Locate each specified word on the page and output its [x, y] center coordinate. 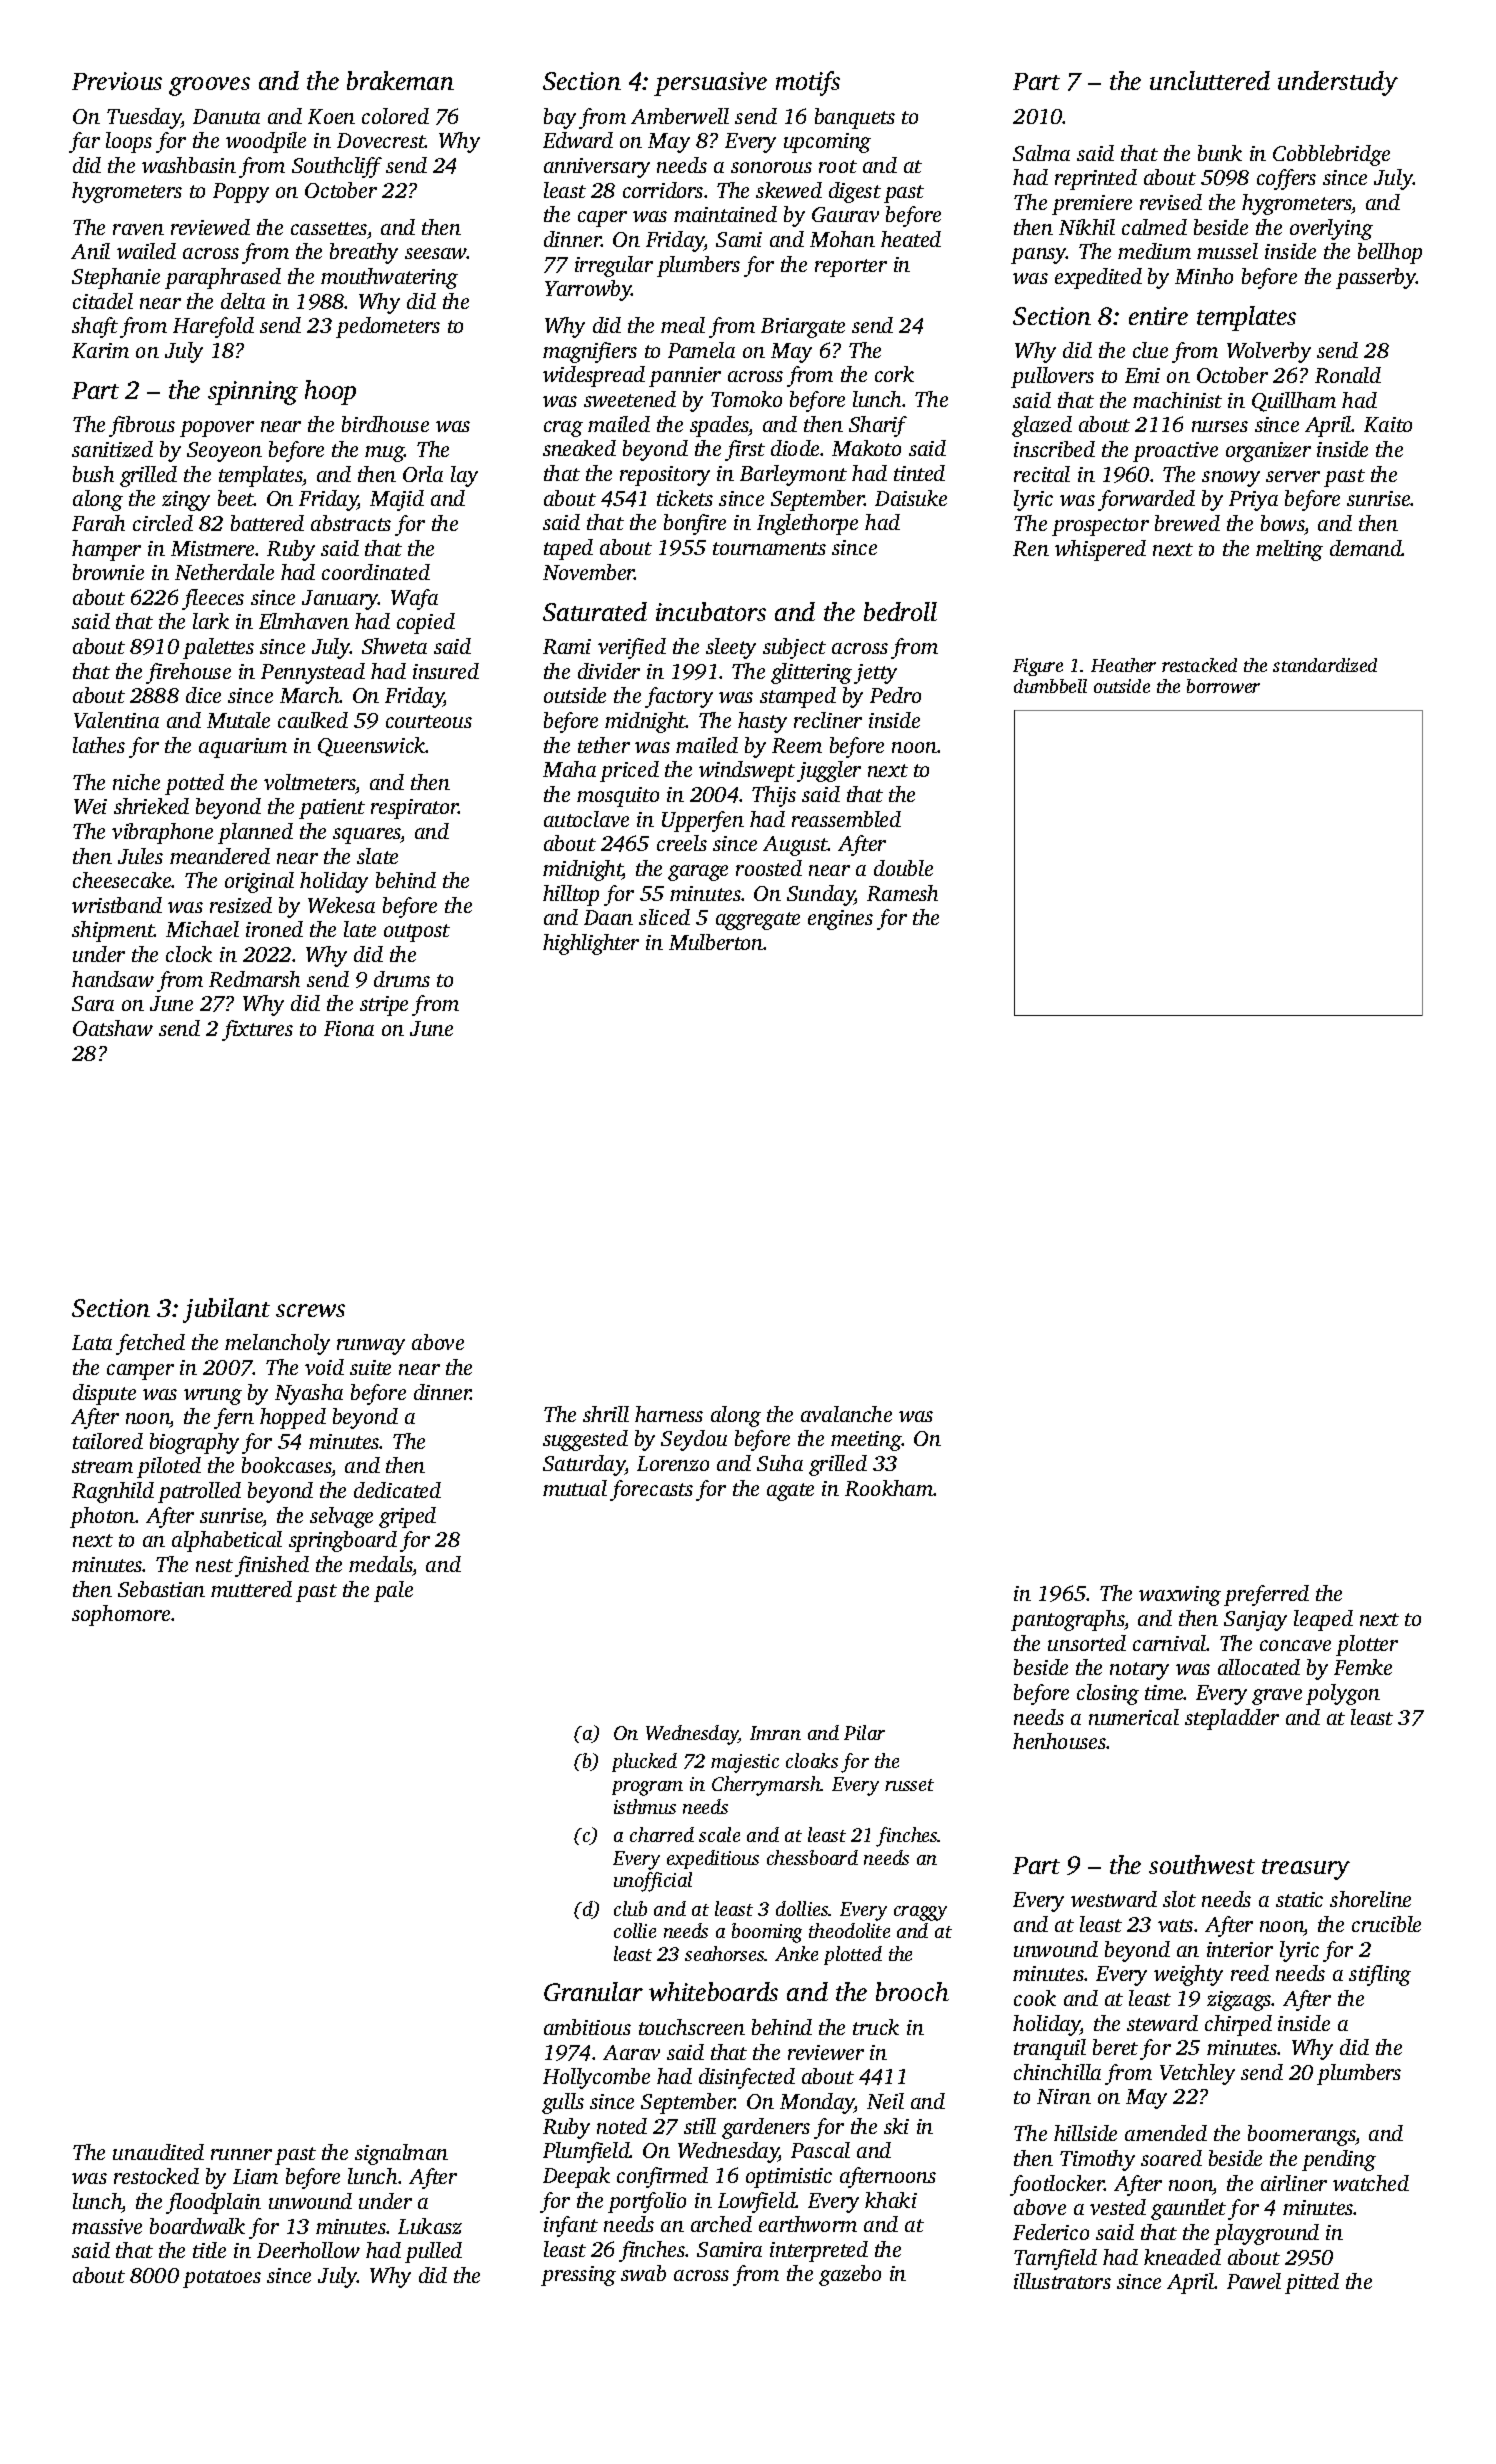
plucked [644, 1762]
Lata [92, 1342]
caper [602, 219]
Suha [780, 1463]
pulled [433, 2252]
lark [211, 621]
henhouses [1059, 1741]
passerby [1376, 278]
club [630, 1908]
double [903, 868]
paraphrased [223, 278]
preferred [1266, 1595]
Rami [567, 646]
